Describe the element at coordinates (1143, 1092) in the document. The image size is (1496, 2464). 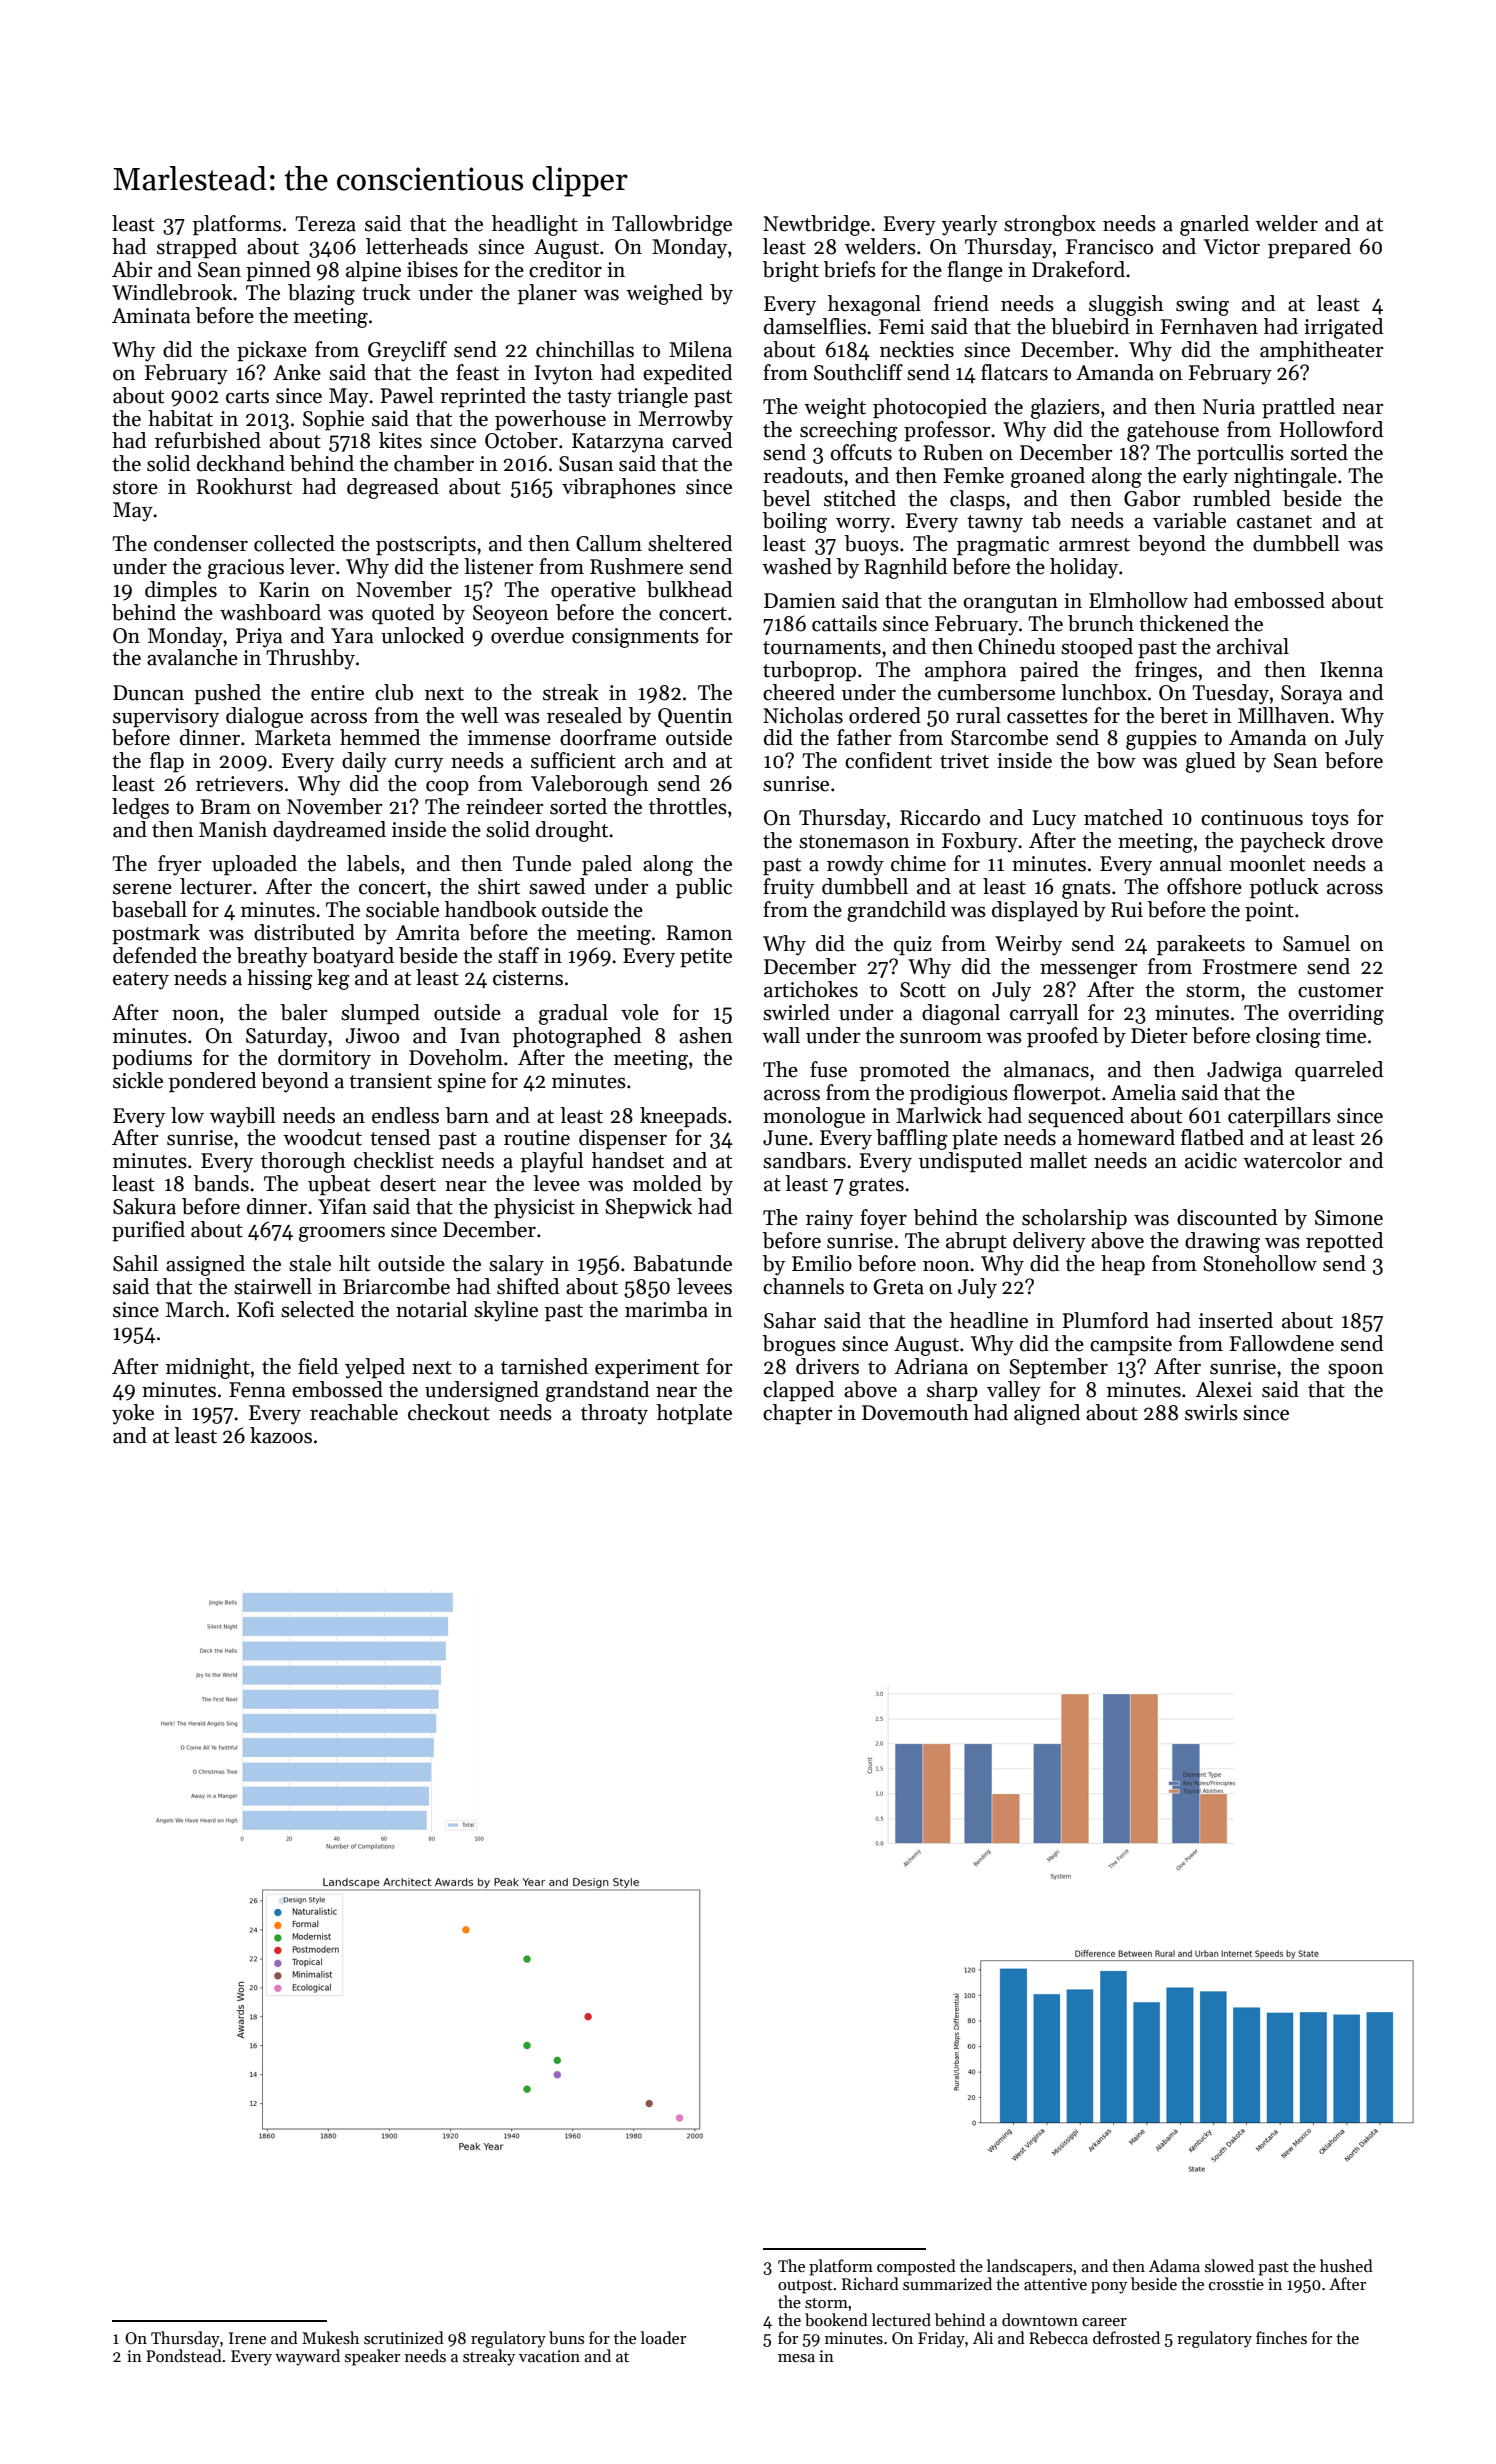
I see `Amelia` at that location.
